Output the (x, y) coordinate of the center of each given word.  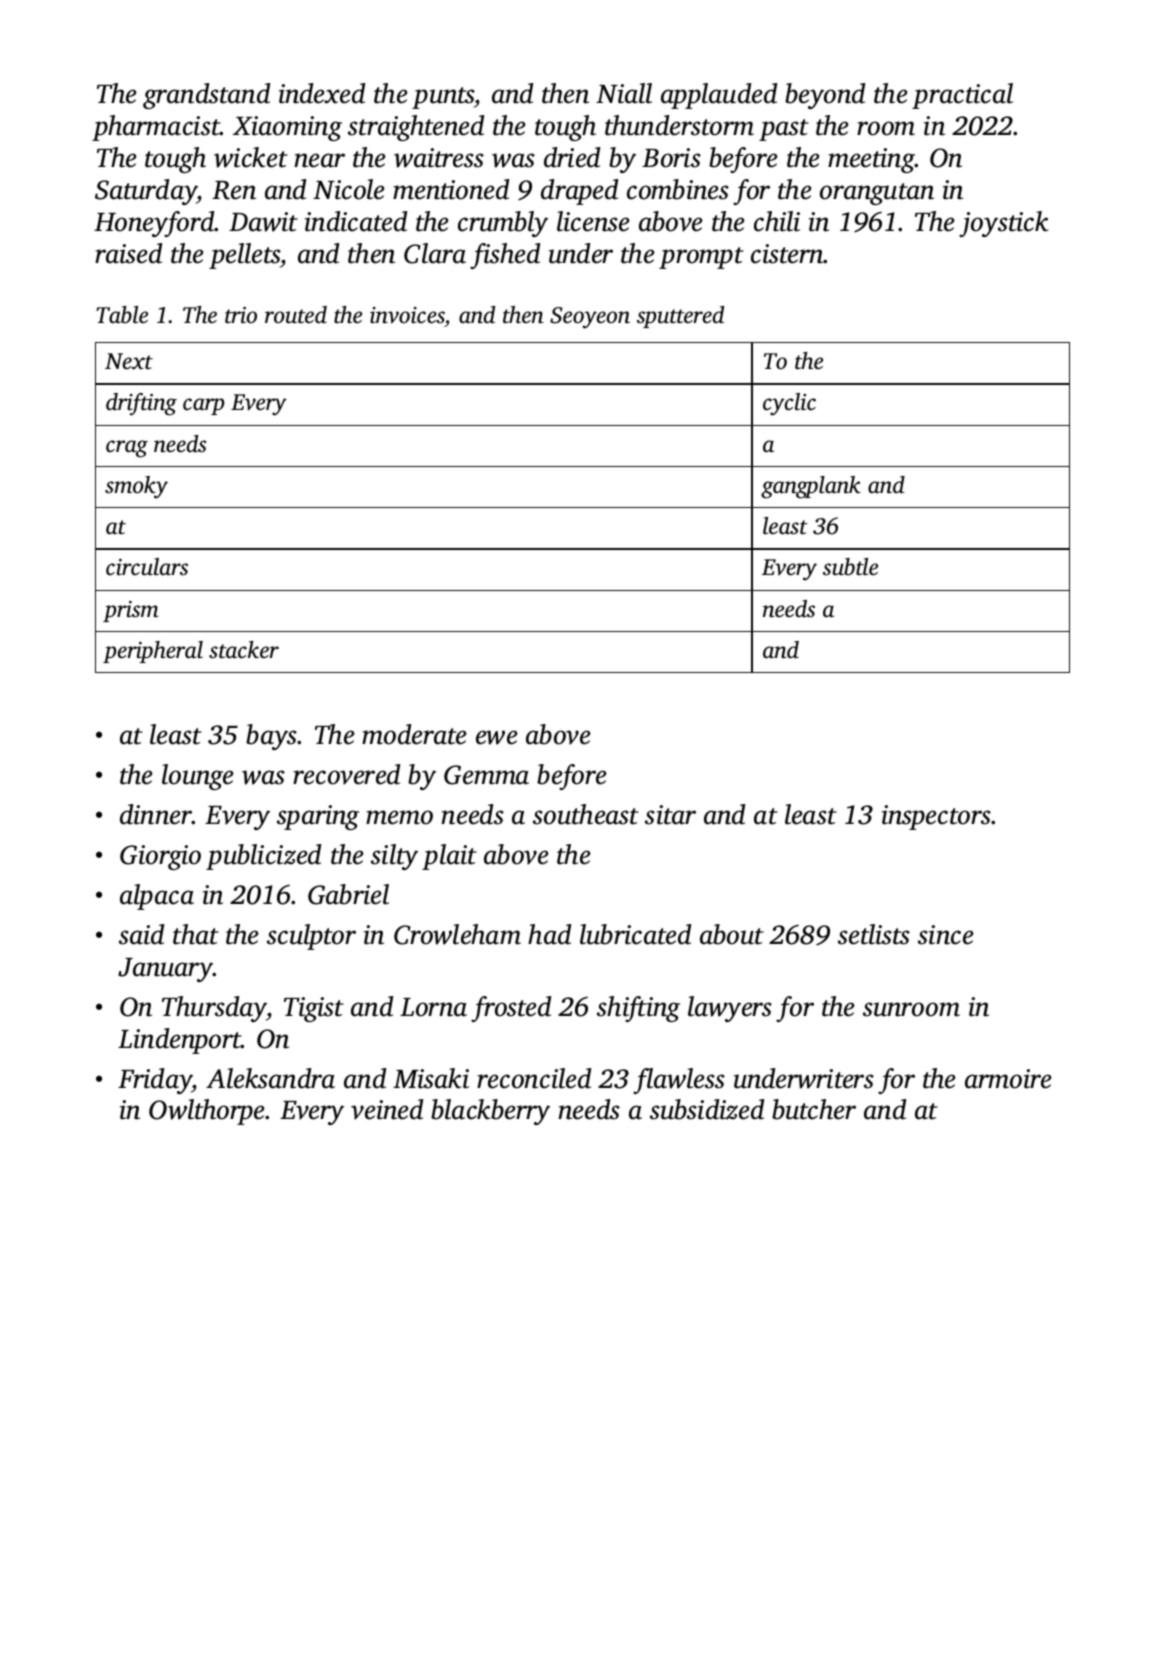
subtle (850, 566)
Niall (624, 93)
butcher (814, 1109)
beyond (825, 96)
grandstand (206, 96)
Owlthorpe (207, 1112)
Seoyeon (590, 318)
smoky (136, 487)
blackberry (490, 1112)
